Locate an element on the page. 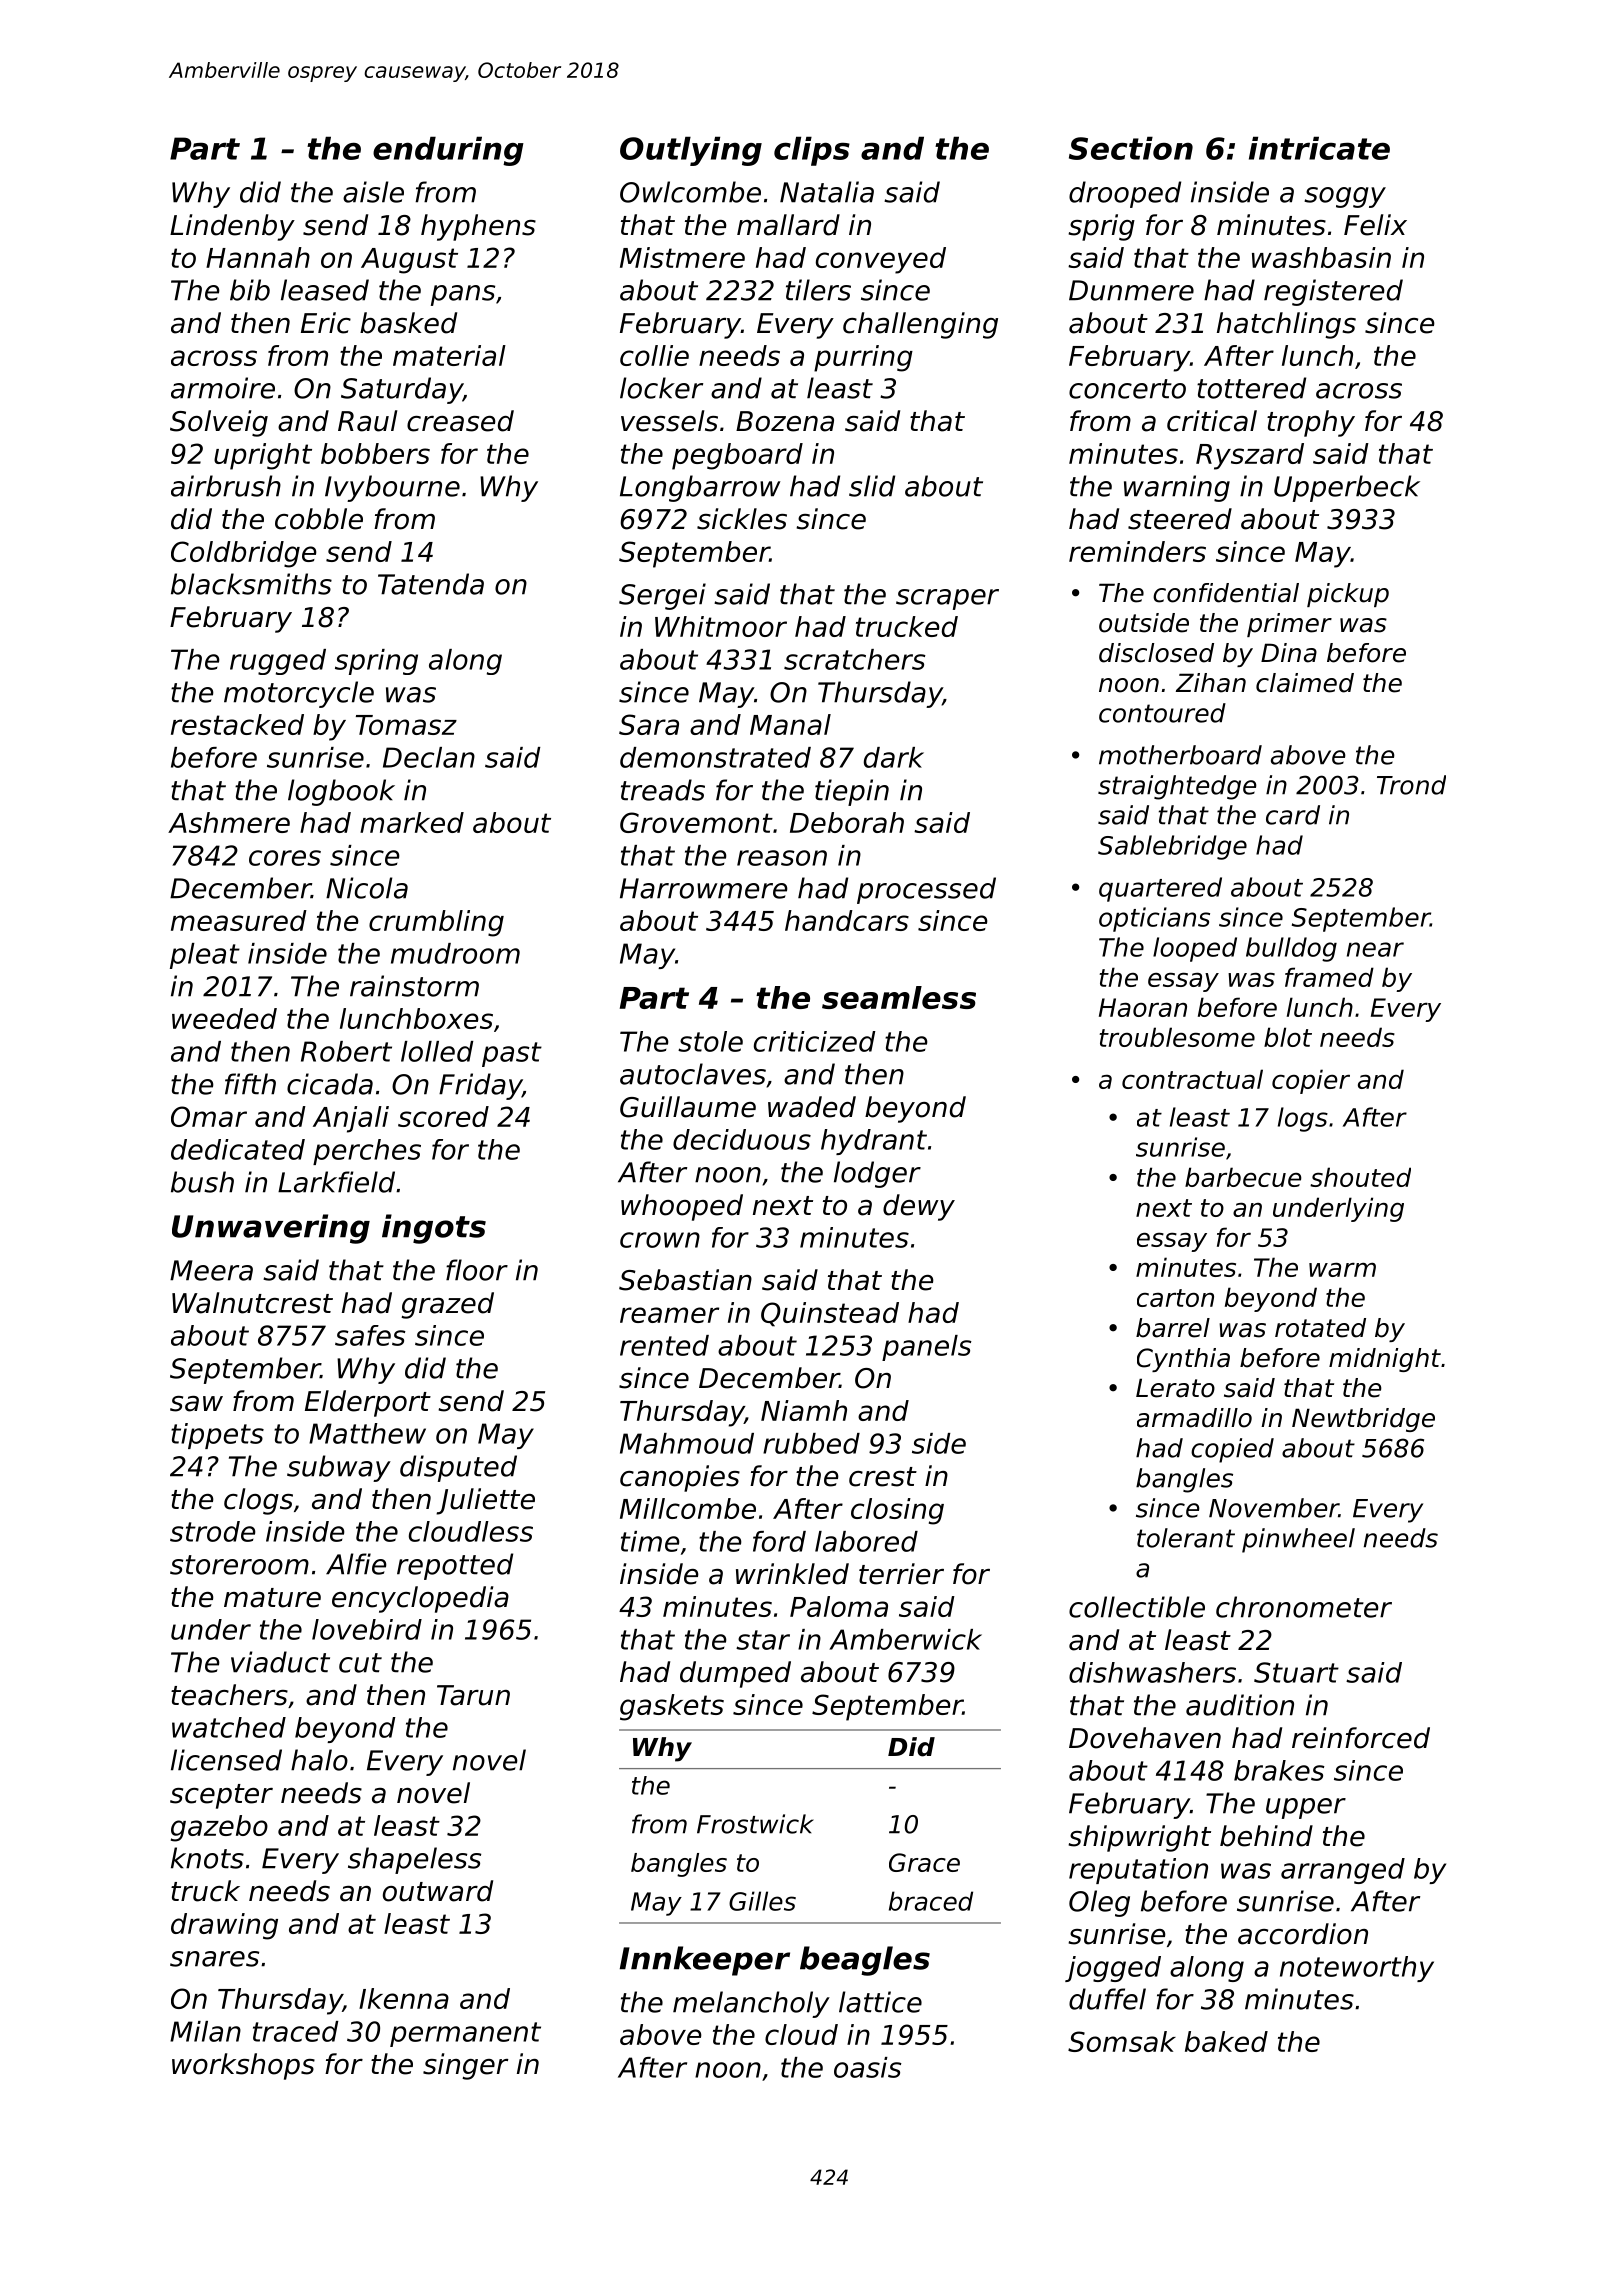 This page has height=2292, width=1620. pans is located at coordinates (463, 295).
